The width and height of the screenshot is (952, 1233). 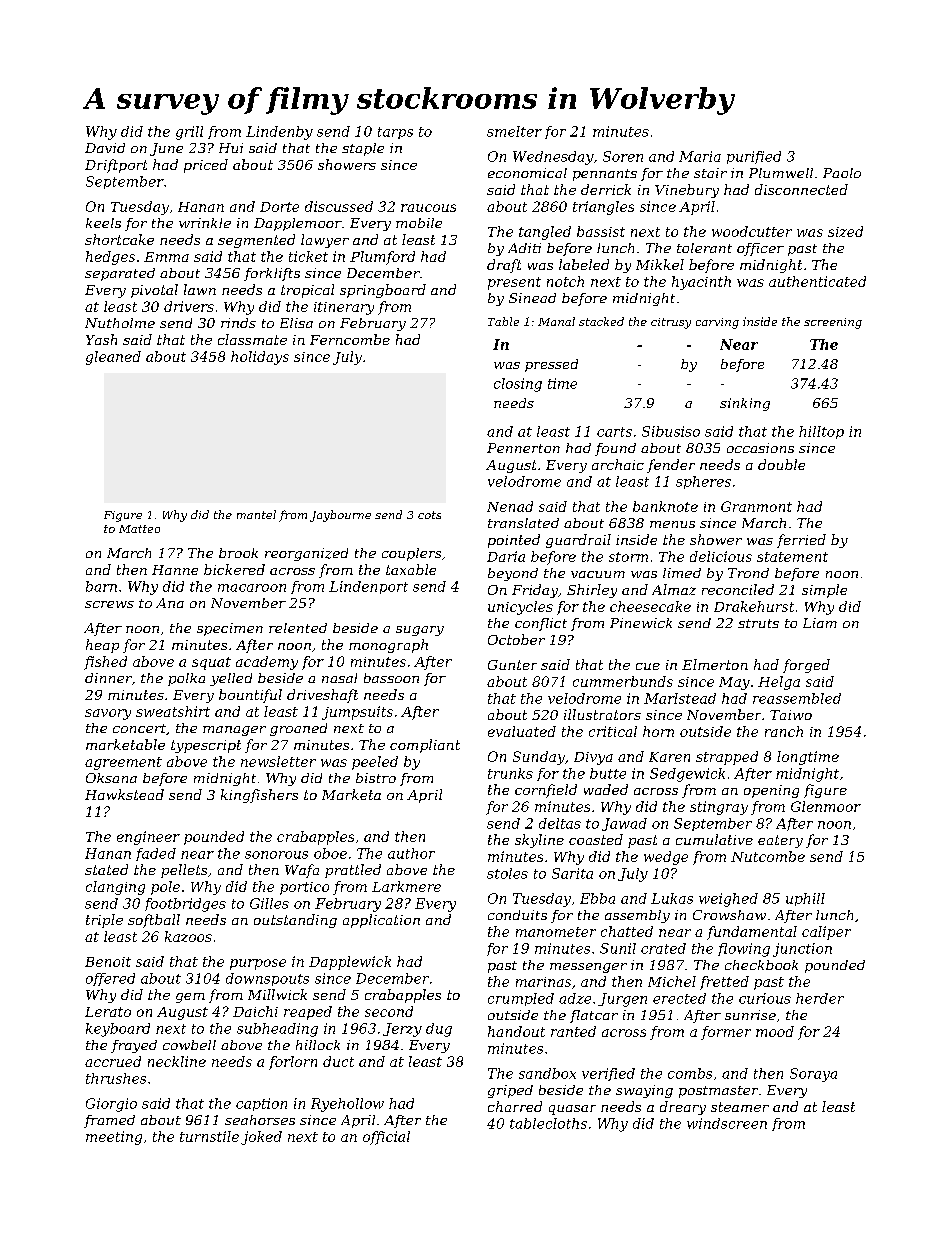 What do you see at coordinates (139, 529) in the screenshot?
I see `Matteo` at bounding box center [139, 529].
